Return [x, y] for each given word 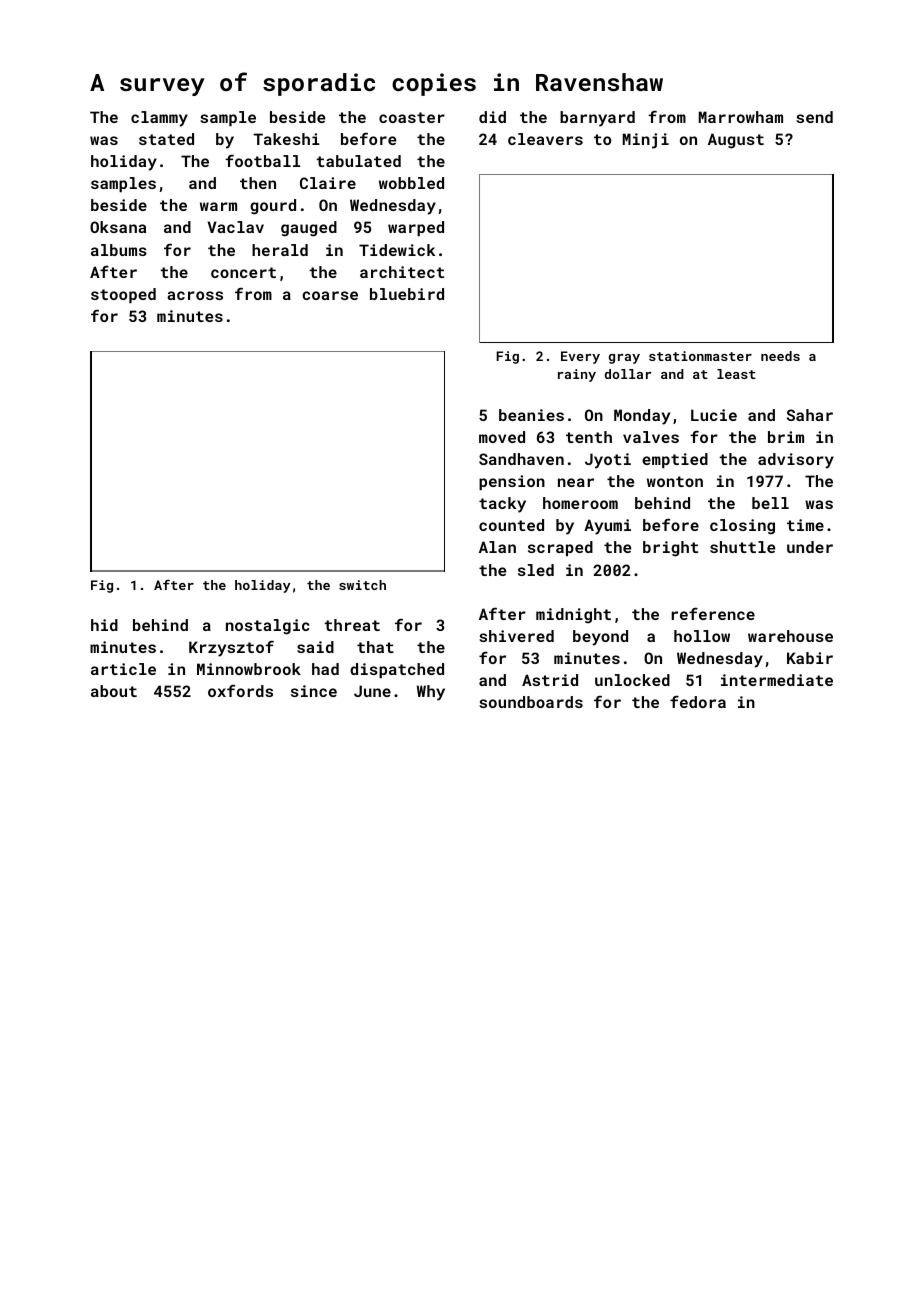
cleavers [545, 139]
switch [362, 585]
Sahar [810, 415]
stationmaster [700, 356]
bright [670, 549]
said [315, 647]
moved [502, 437]
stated [166, 139]
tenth [589, 437]
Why [431, 693]
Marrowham [741, 117]
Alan [497, 547]
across [195, 295]
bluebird [407, 294]
